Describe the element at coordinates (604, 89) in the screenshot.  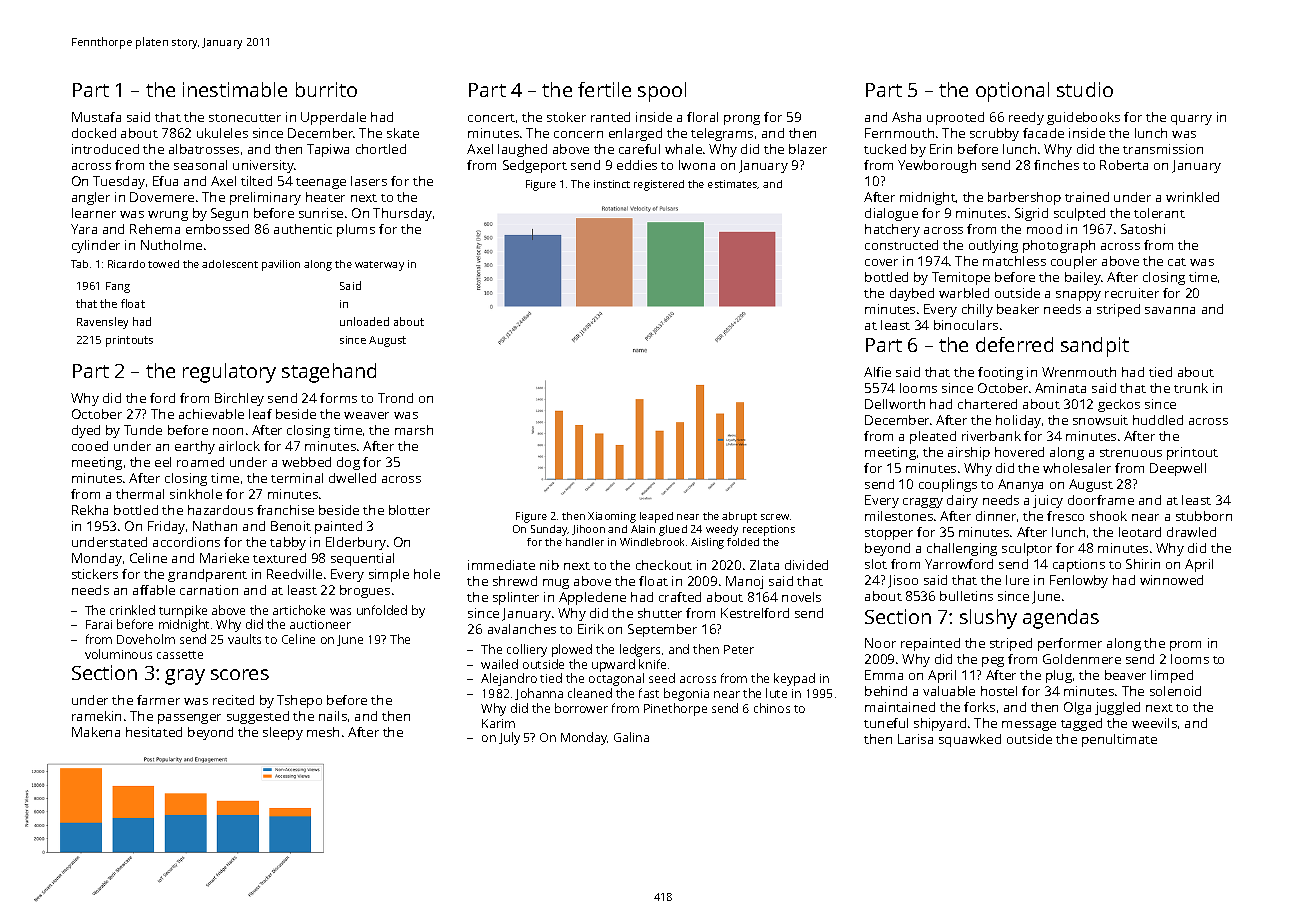
I see `fertile` at that location.
